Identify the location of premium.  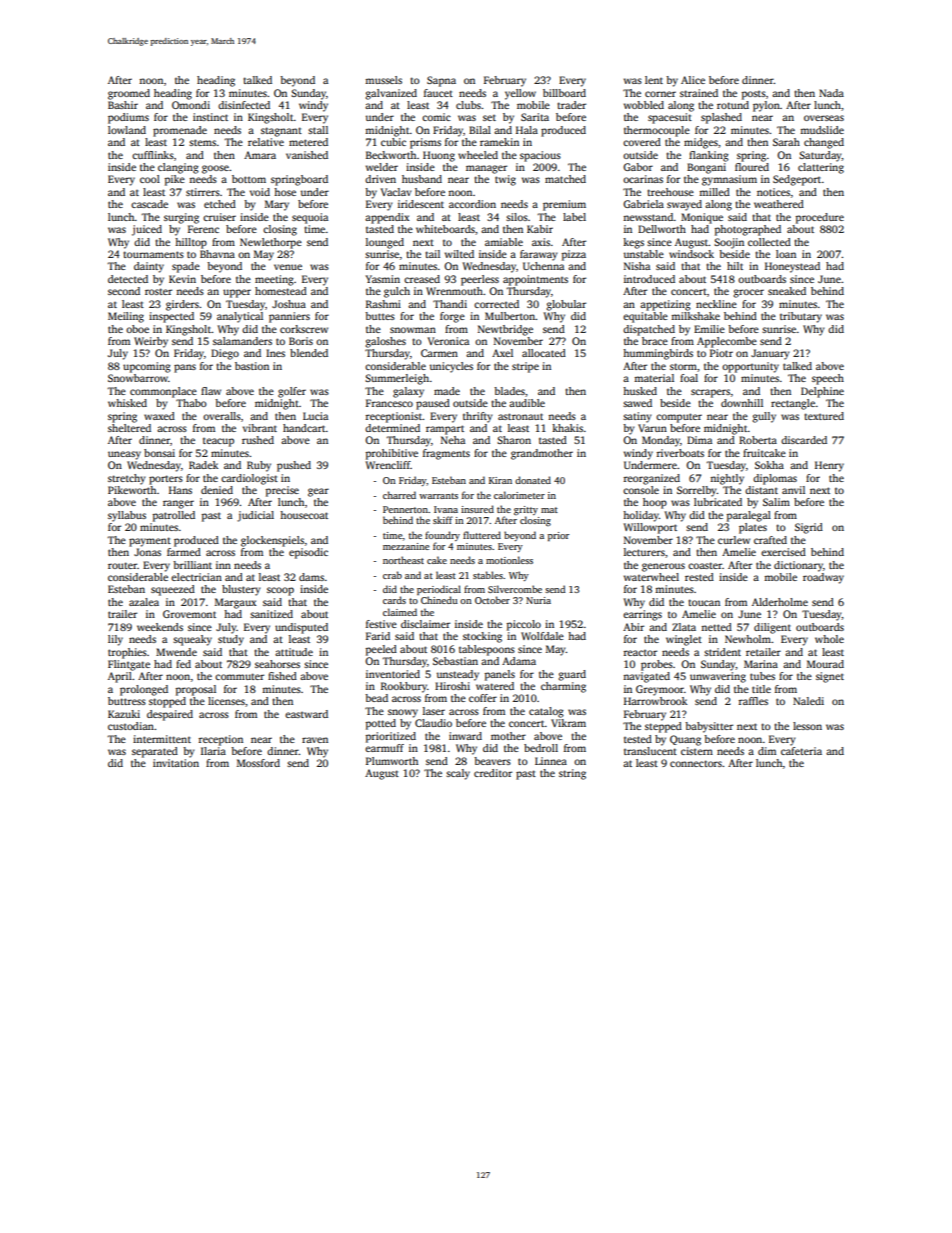
(564, 205).
